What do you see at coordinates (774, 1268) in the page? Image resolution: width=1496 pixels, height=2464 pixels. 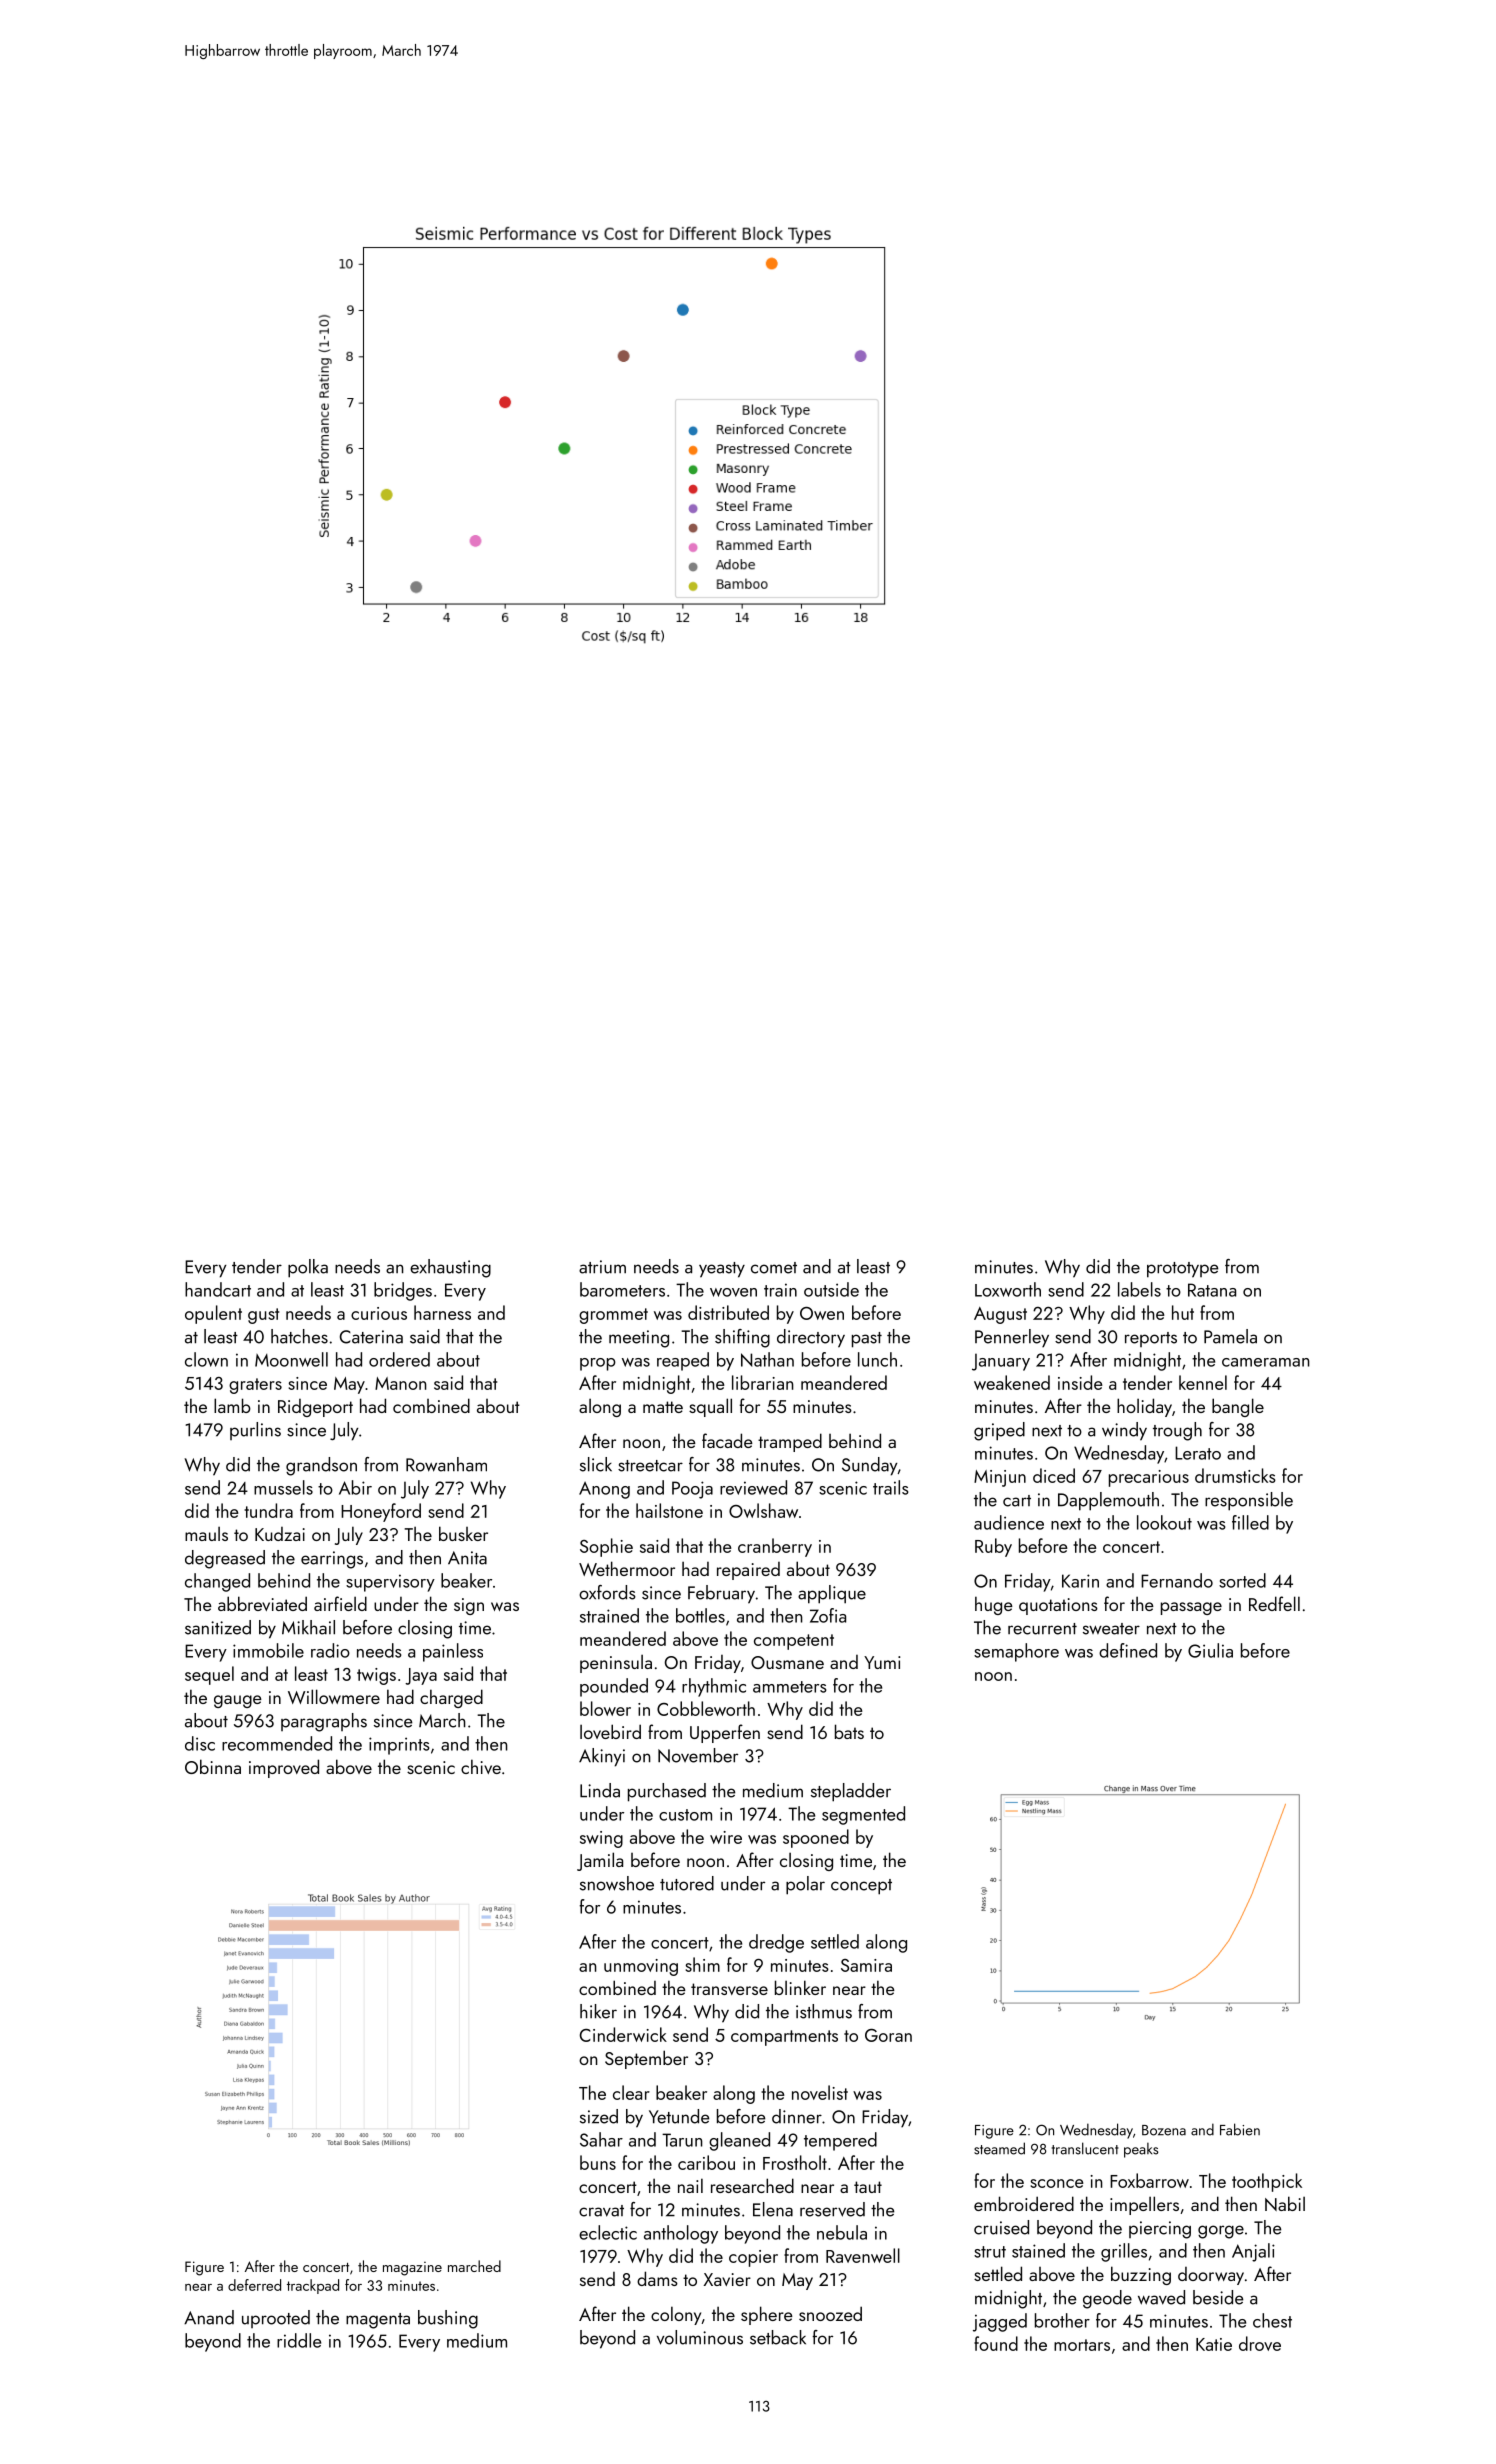 I see `comet` at bounding box center [774, 1268].
